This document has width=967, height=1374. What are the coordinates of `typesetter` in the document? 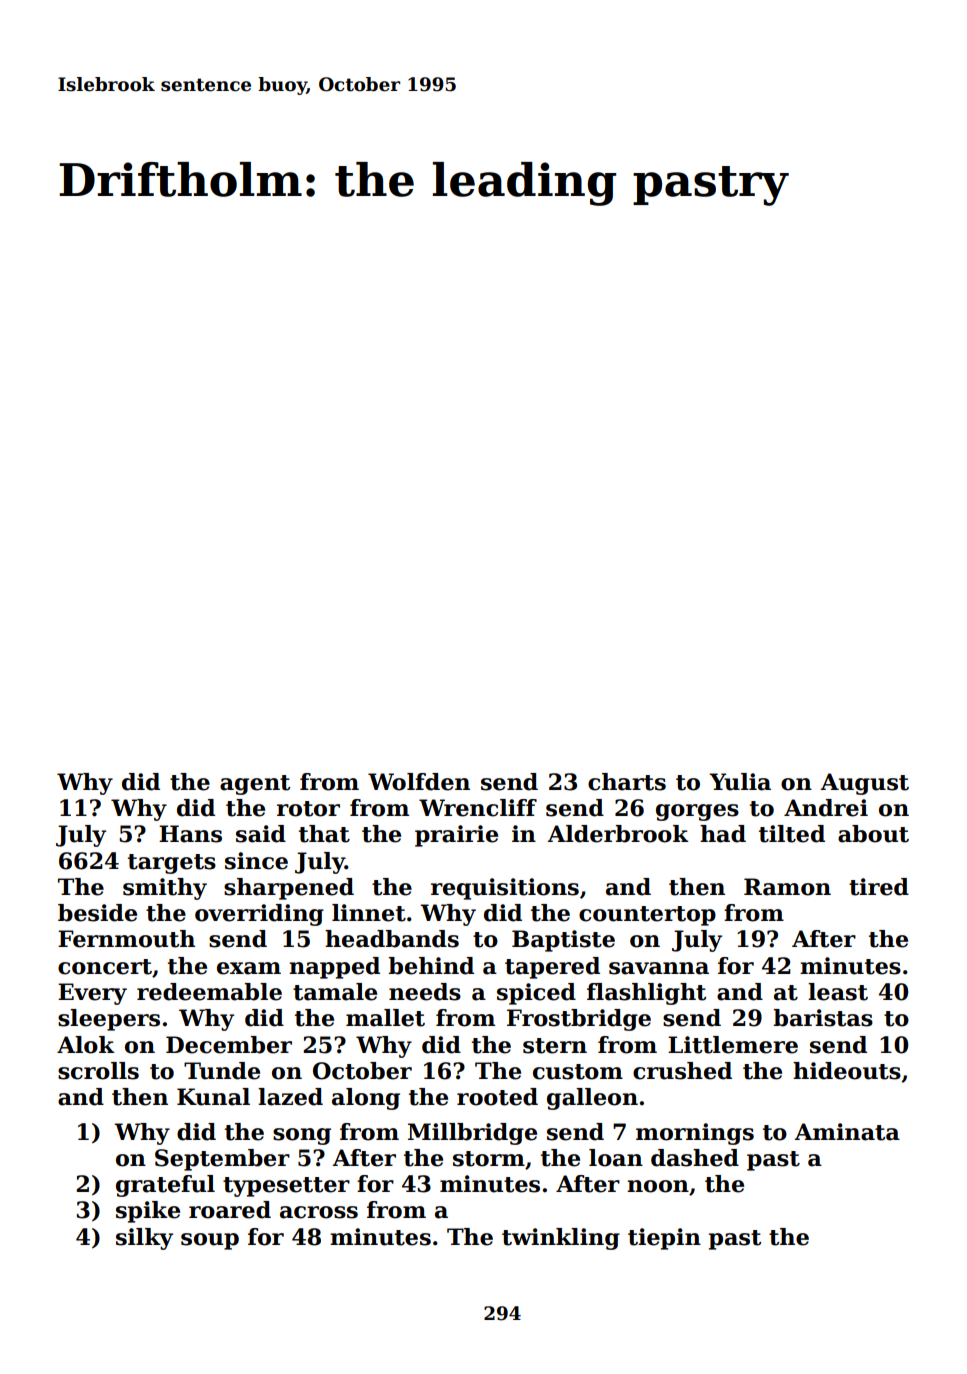 It's located at (286, 1187).
